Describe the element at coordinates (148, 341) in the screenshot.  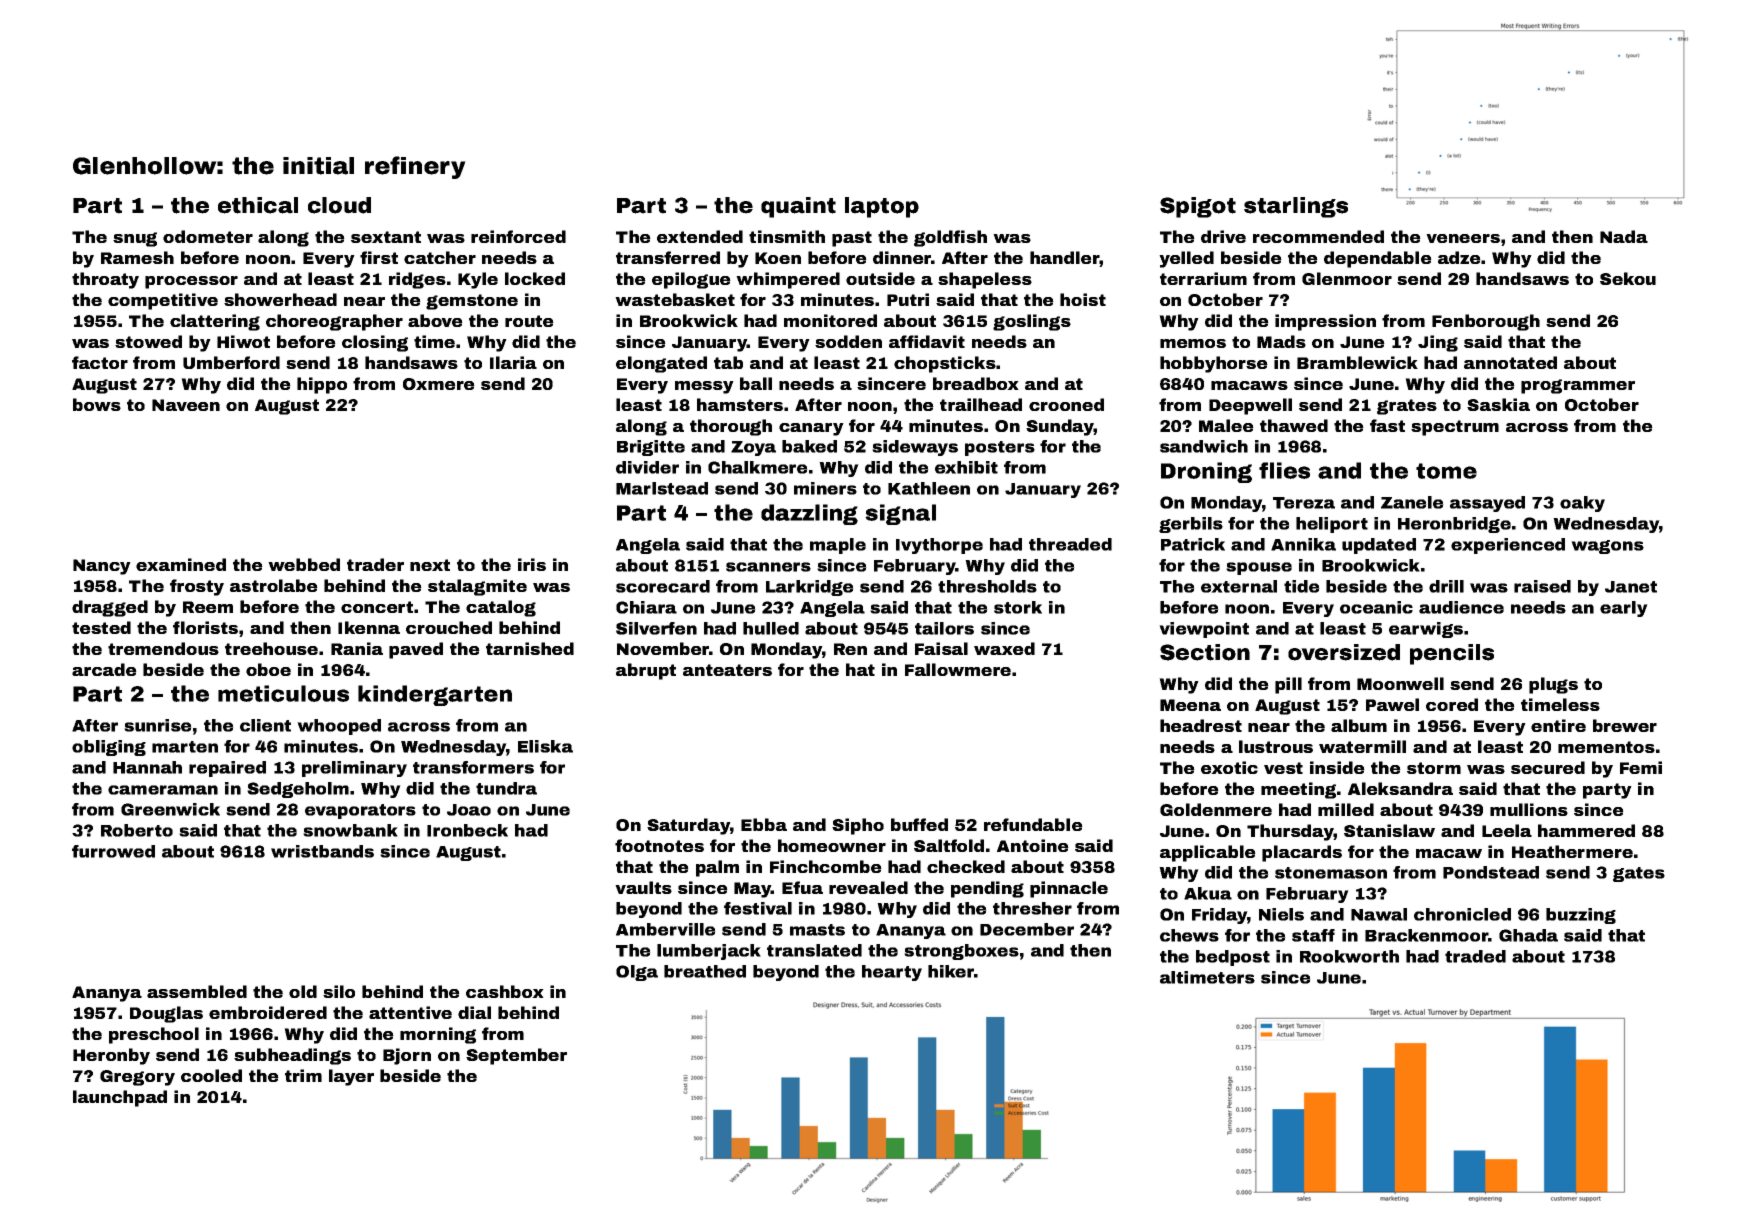
I see `stowed` at that location.
